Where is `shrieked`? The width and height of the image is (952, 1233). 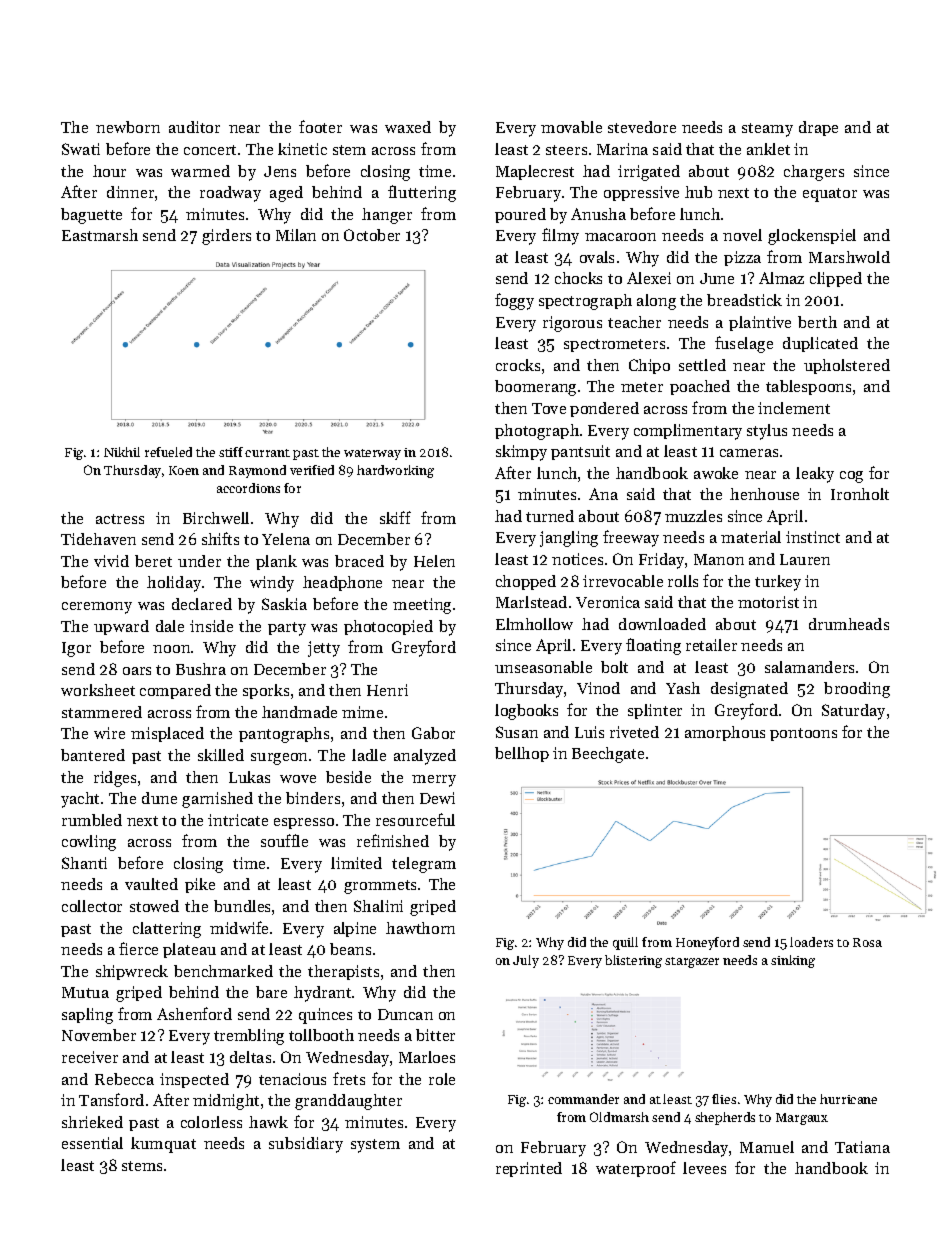 shrieked is located at coordinates (92, 1122).
